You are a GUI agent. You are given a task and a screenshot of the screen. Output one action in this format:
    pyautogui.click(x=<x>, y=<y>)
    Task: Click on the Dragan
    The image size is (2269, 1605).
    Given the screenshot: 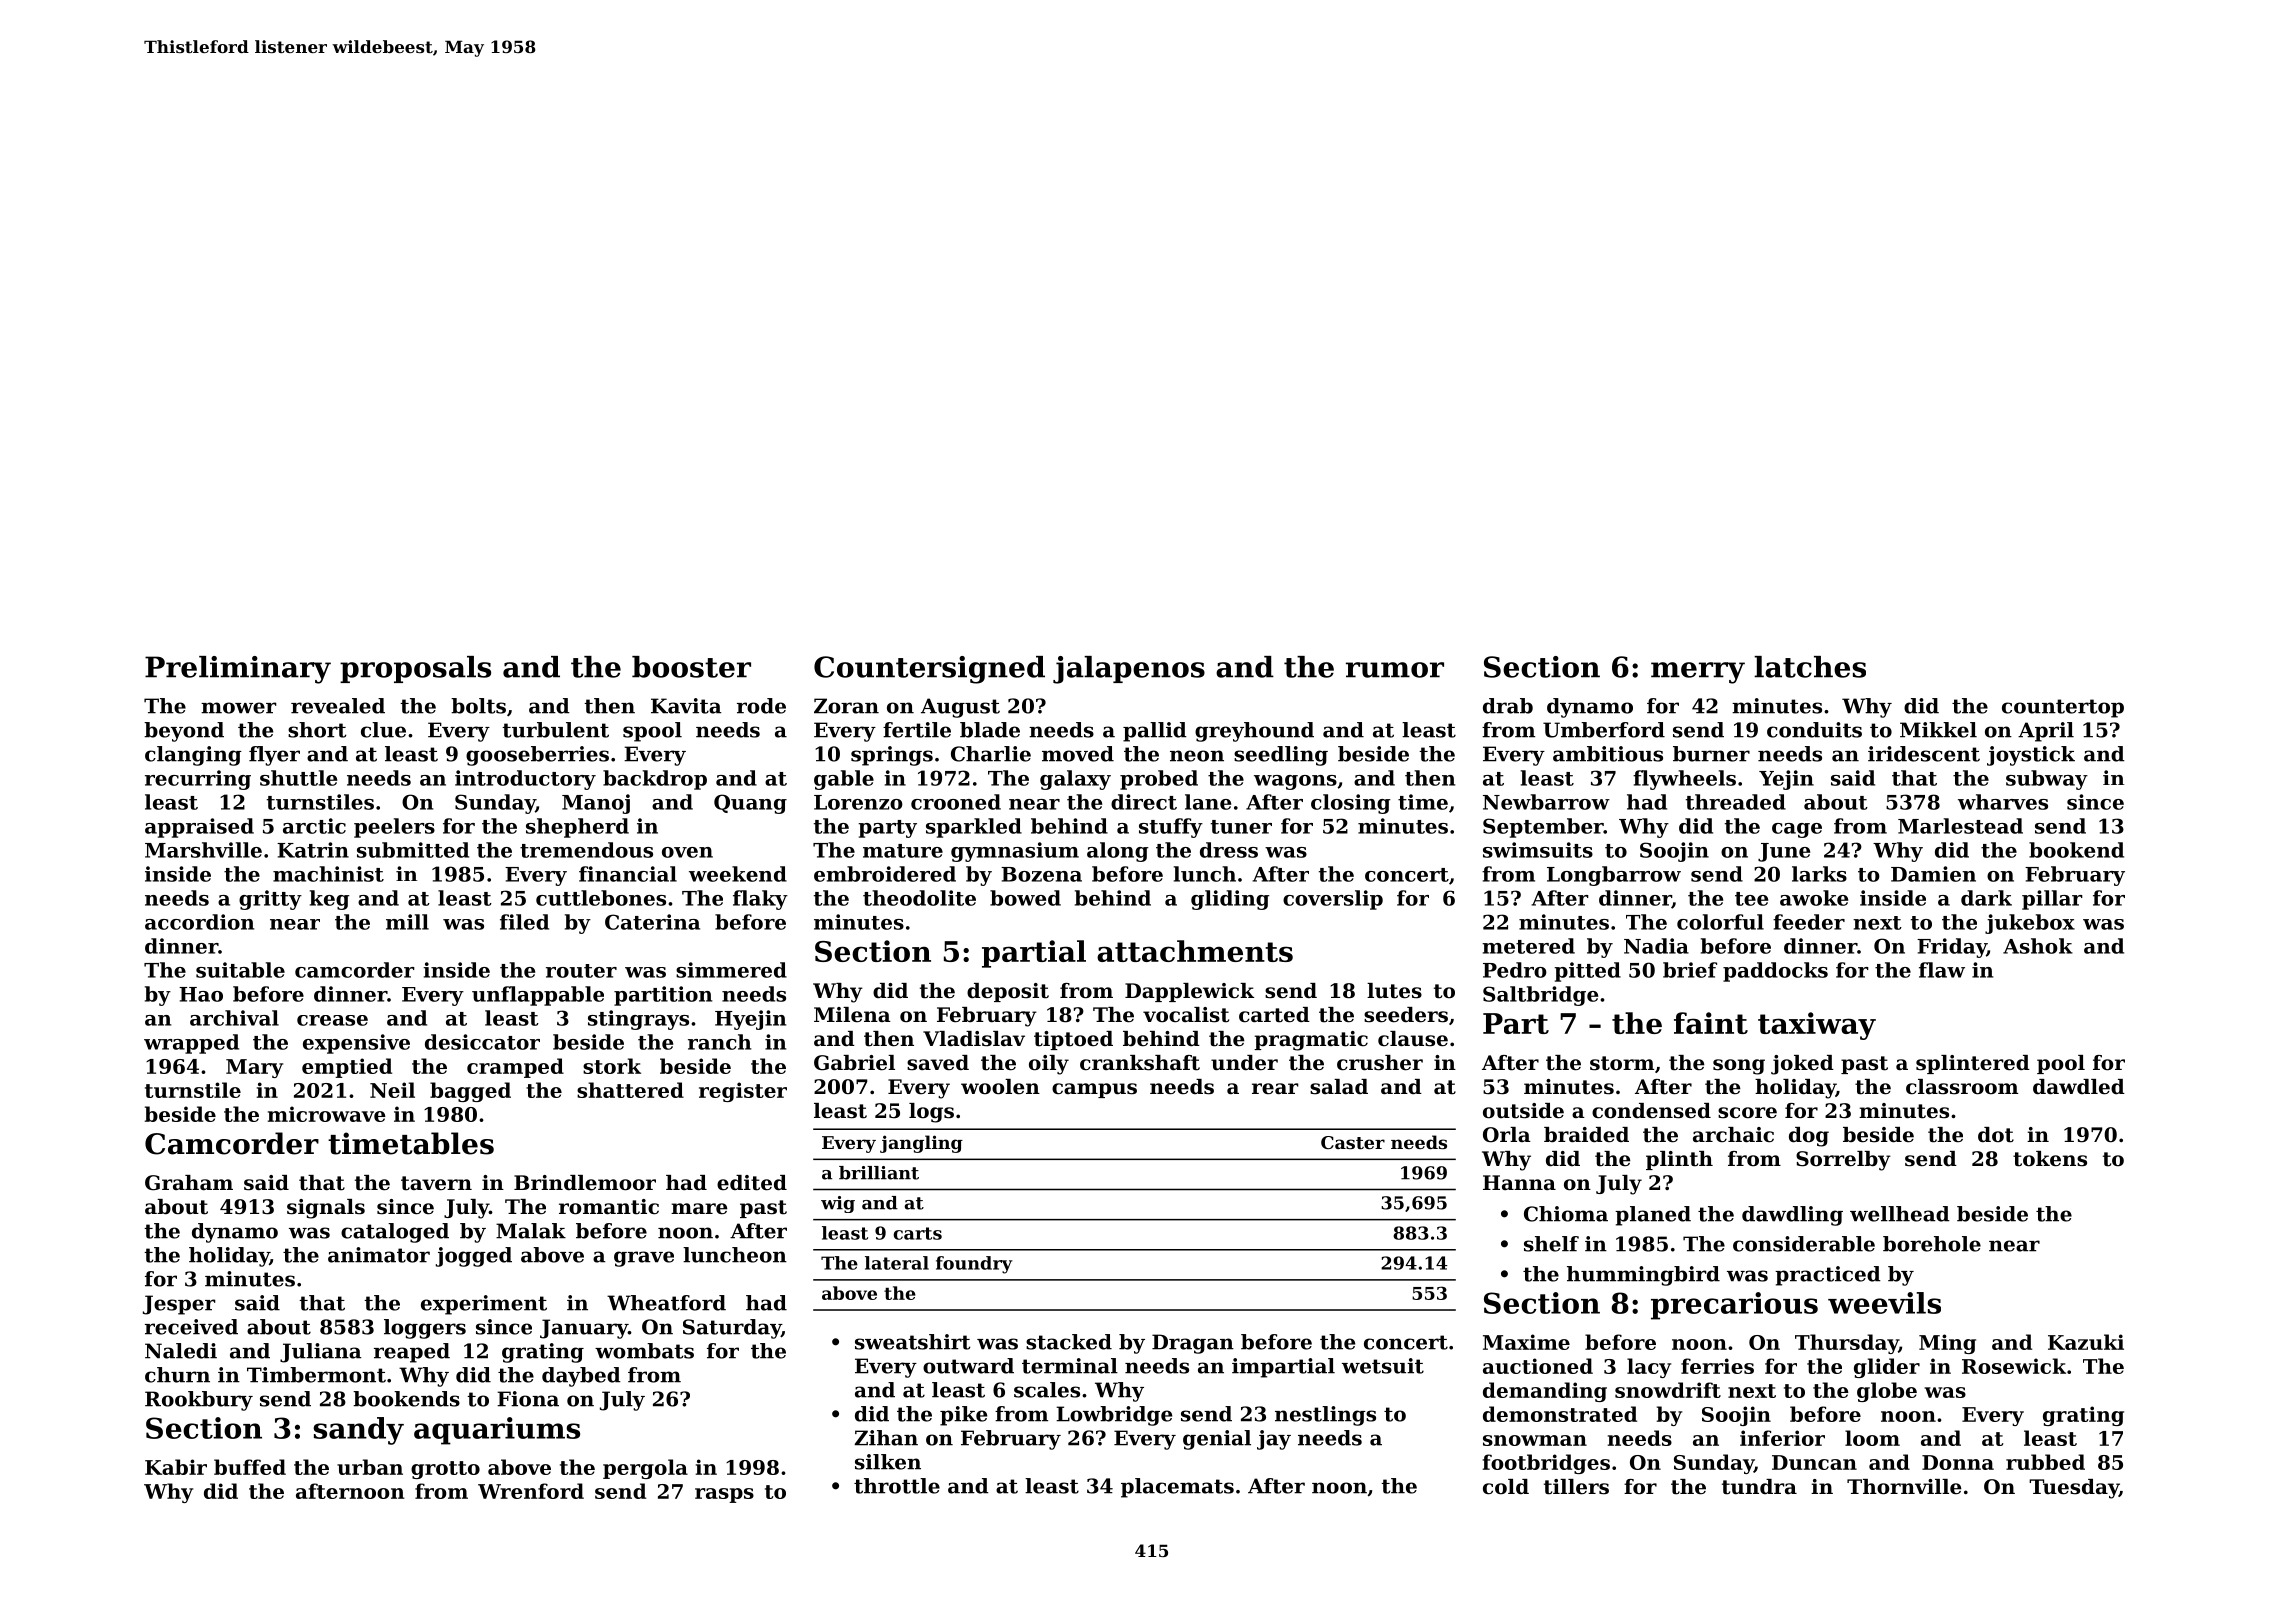 What is the action you would take?
    pyautogui.click(x=1193, y=1344)
